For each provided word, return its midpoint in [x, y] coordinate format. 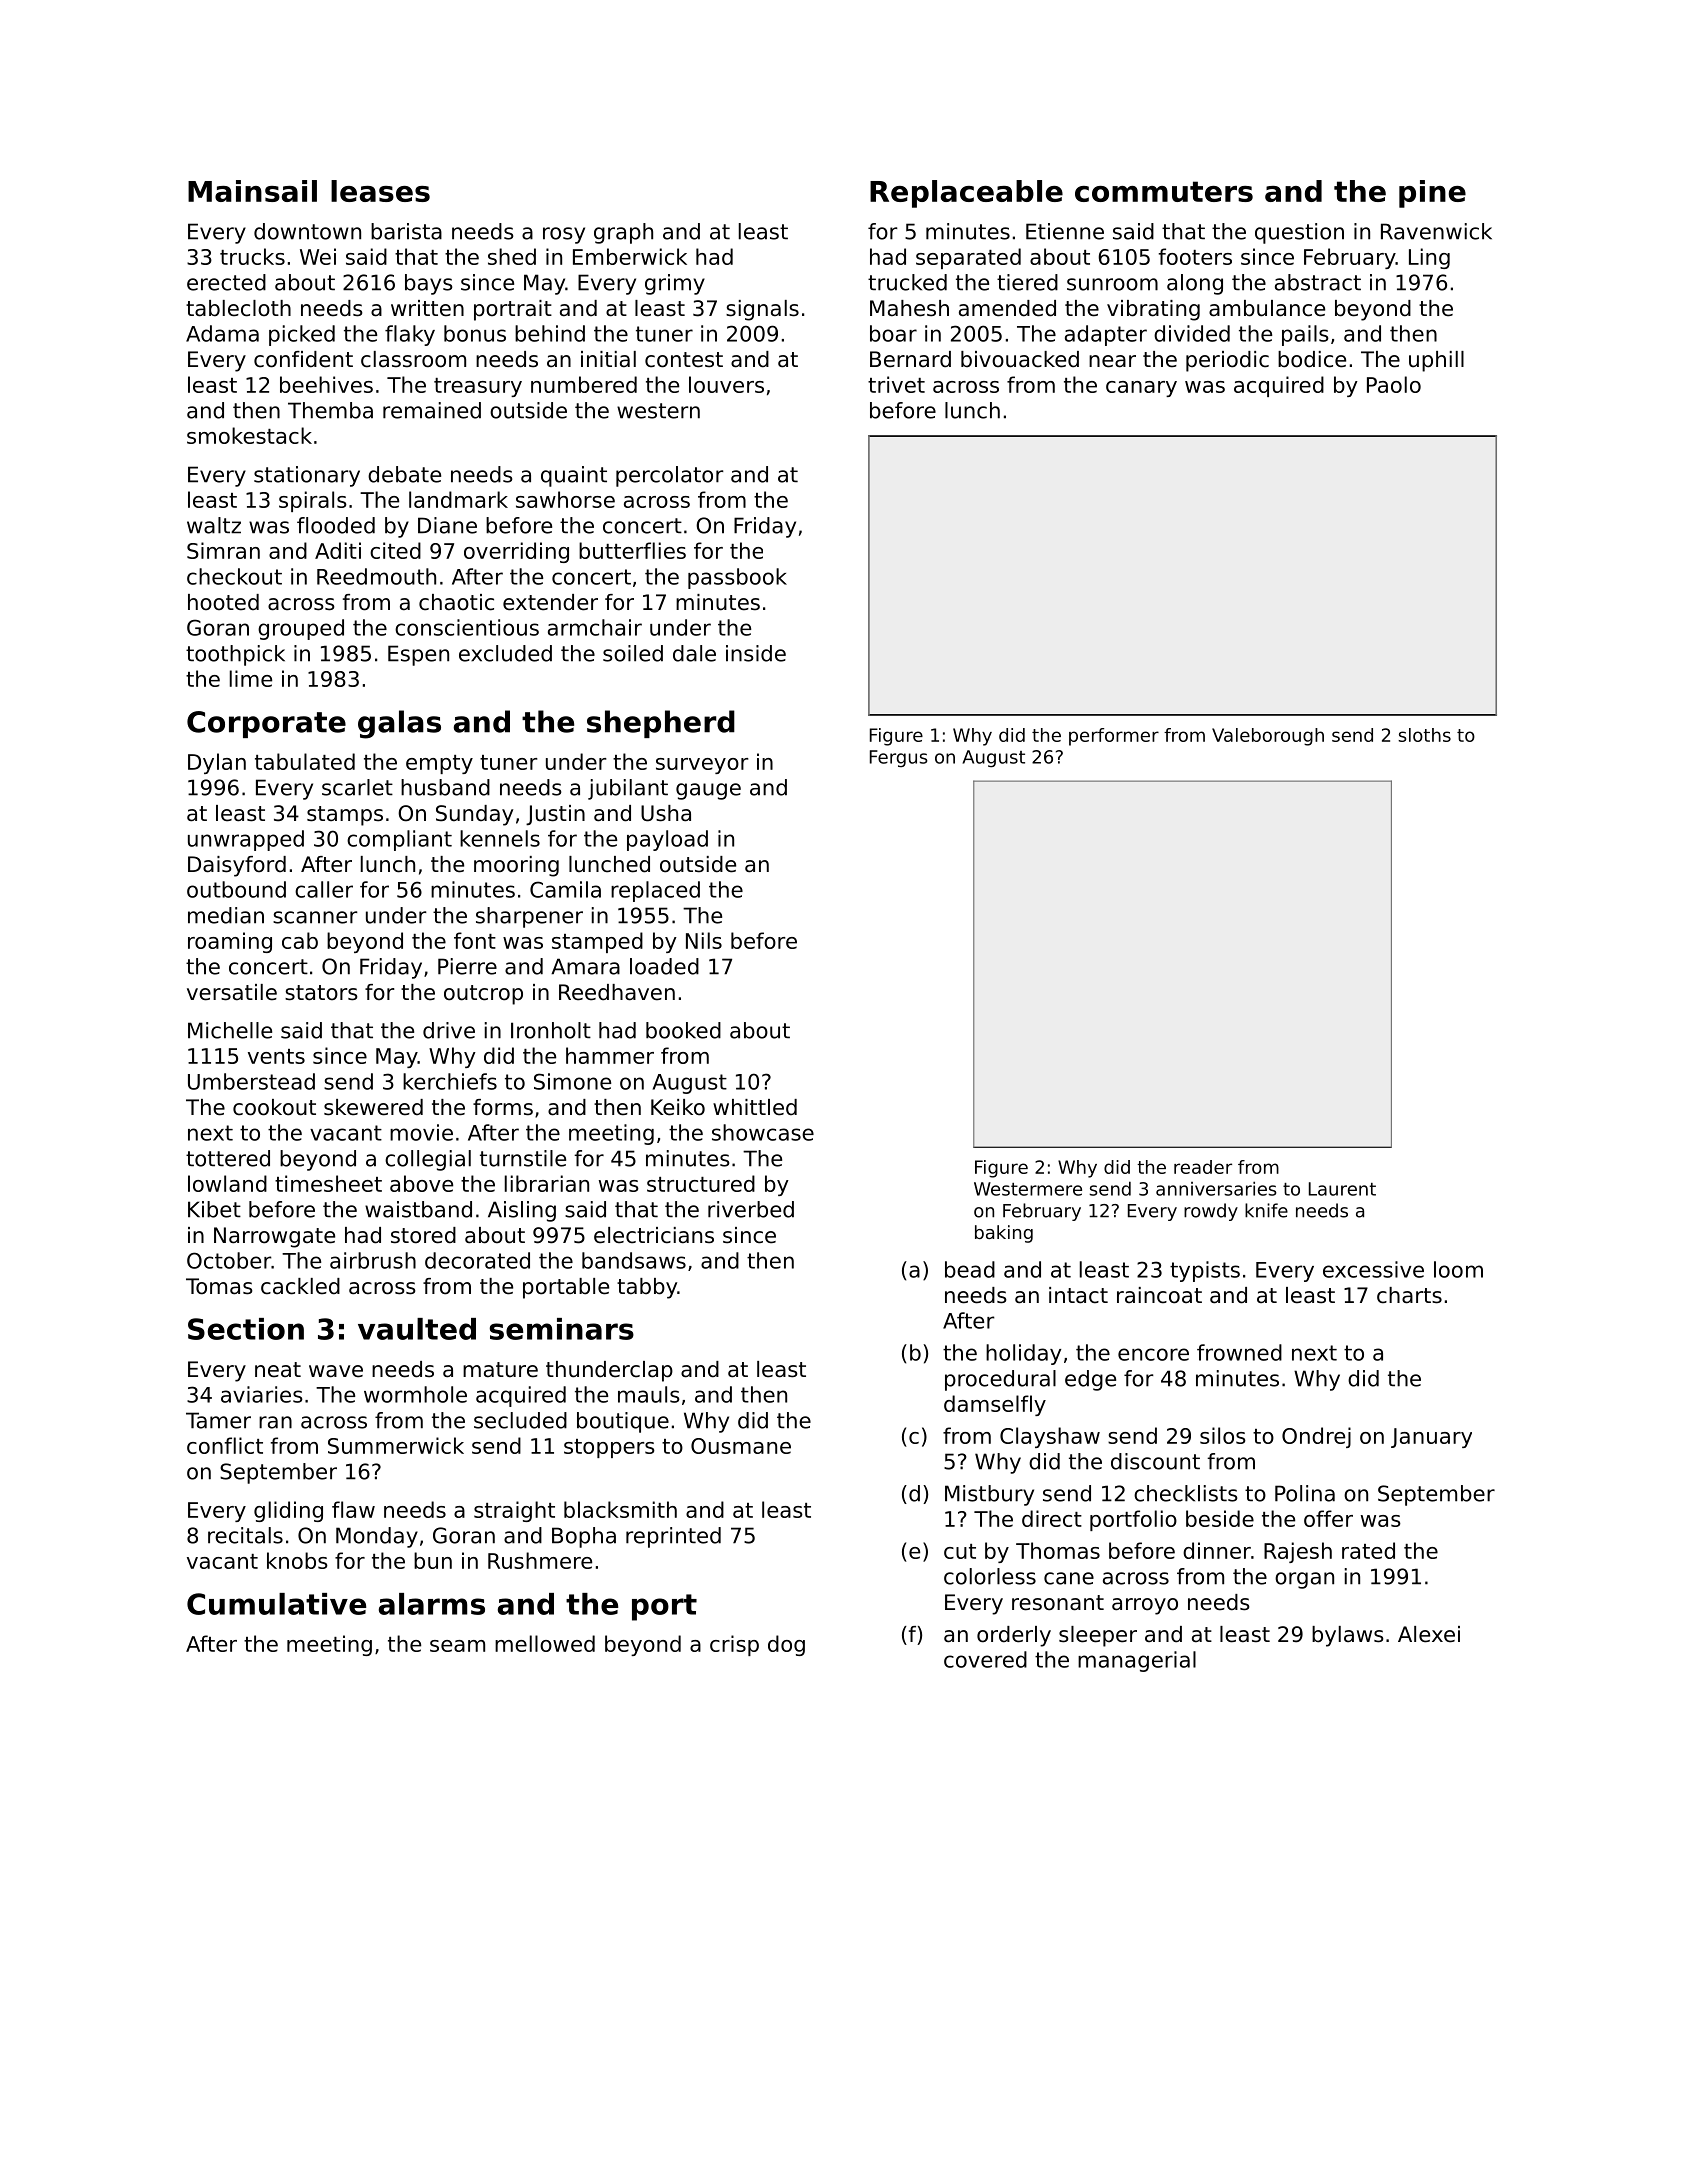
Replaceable [966, 194]
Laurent [1342, 1189]
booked [683, 1030]
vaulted [417, 1329]
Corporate [266, 724]
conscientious [467, 627]
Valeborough [1268, 737]
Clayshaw [1050, 1437]
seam [457, 1646]
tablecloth [238, 308]
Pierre [467, 966]
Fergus [899, 758]
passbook [737, 578]
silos [1223, 1435]
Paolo [1394, 384]
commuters [1164, 191]
